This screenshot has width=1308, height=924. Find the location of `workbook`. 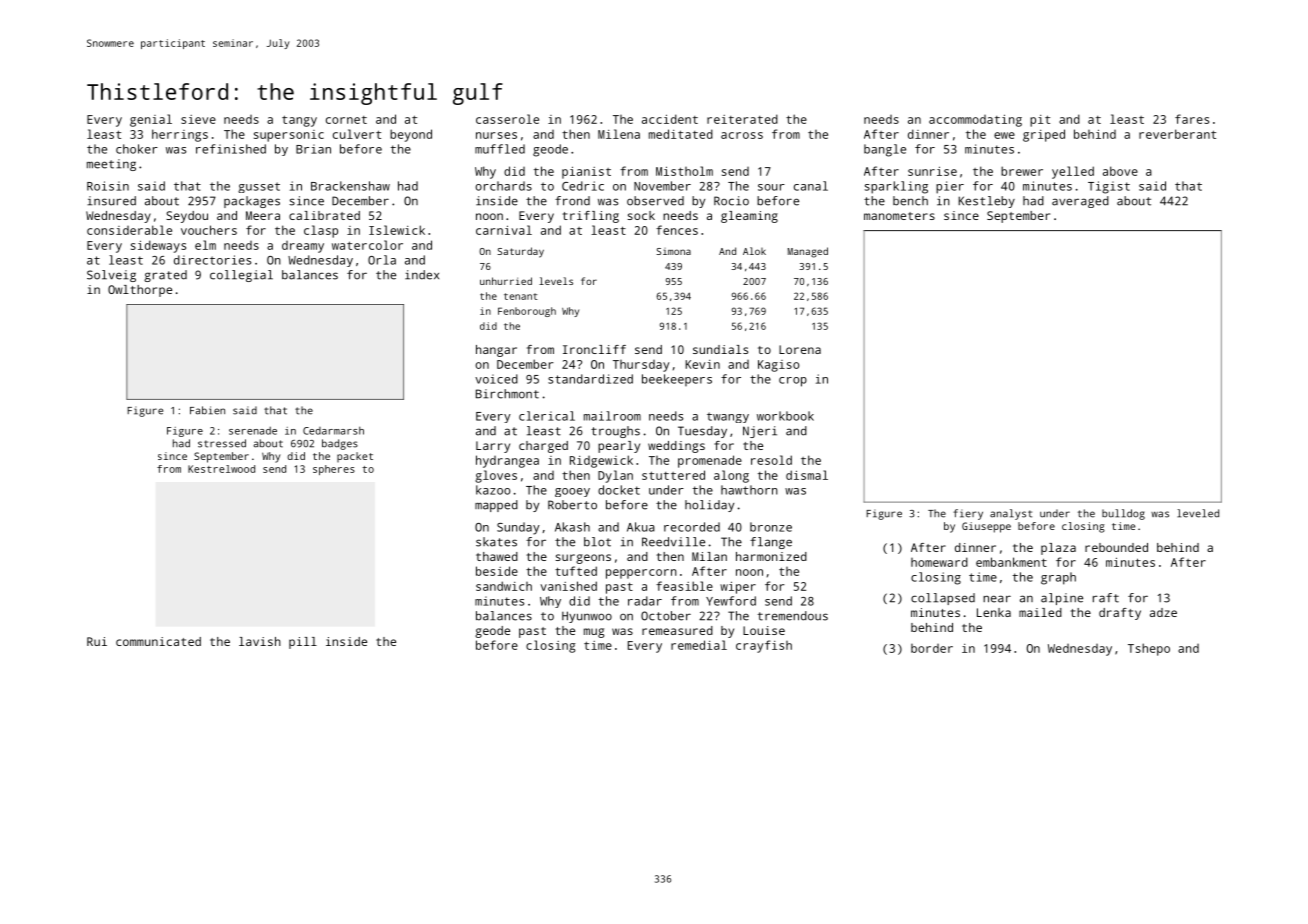

workbook is located at coordinates (785, 416).
